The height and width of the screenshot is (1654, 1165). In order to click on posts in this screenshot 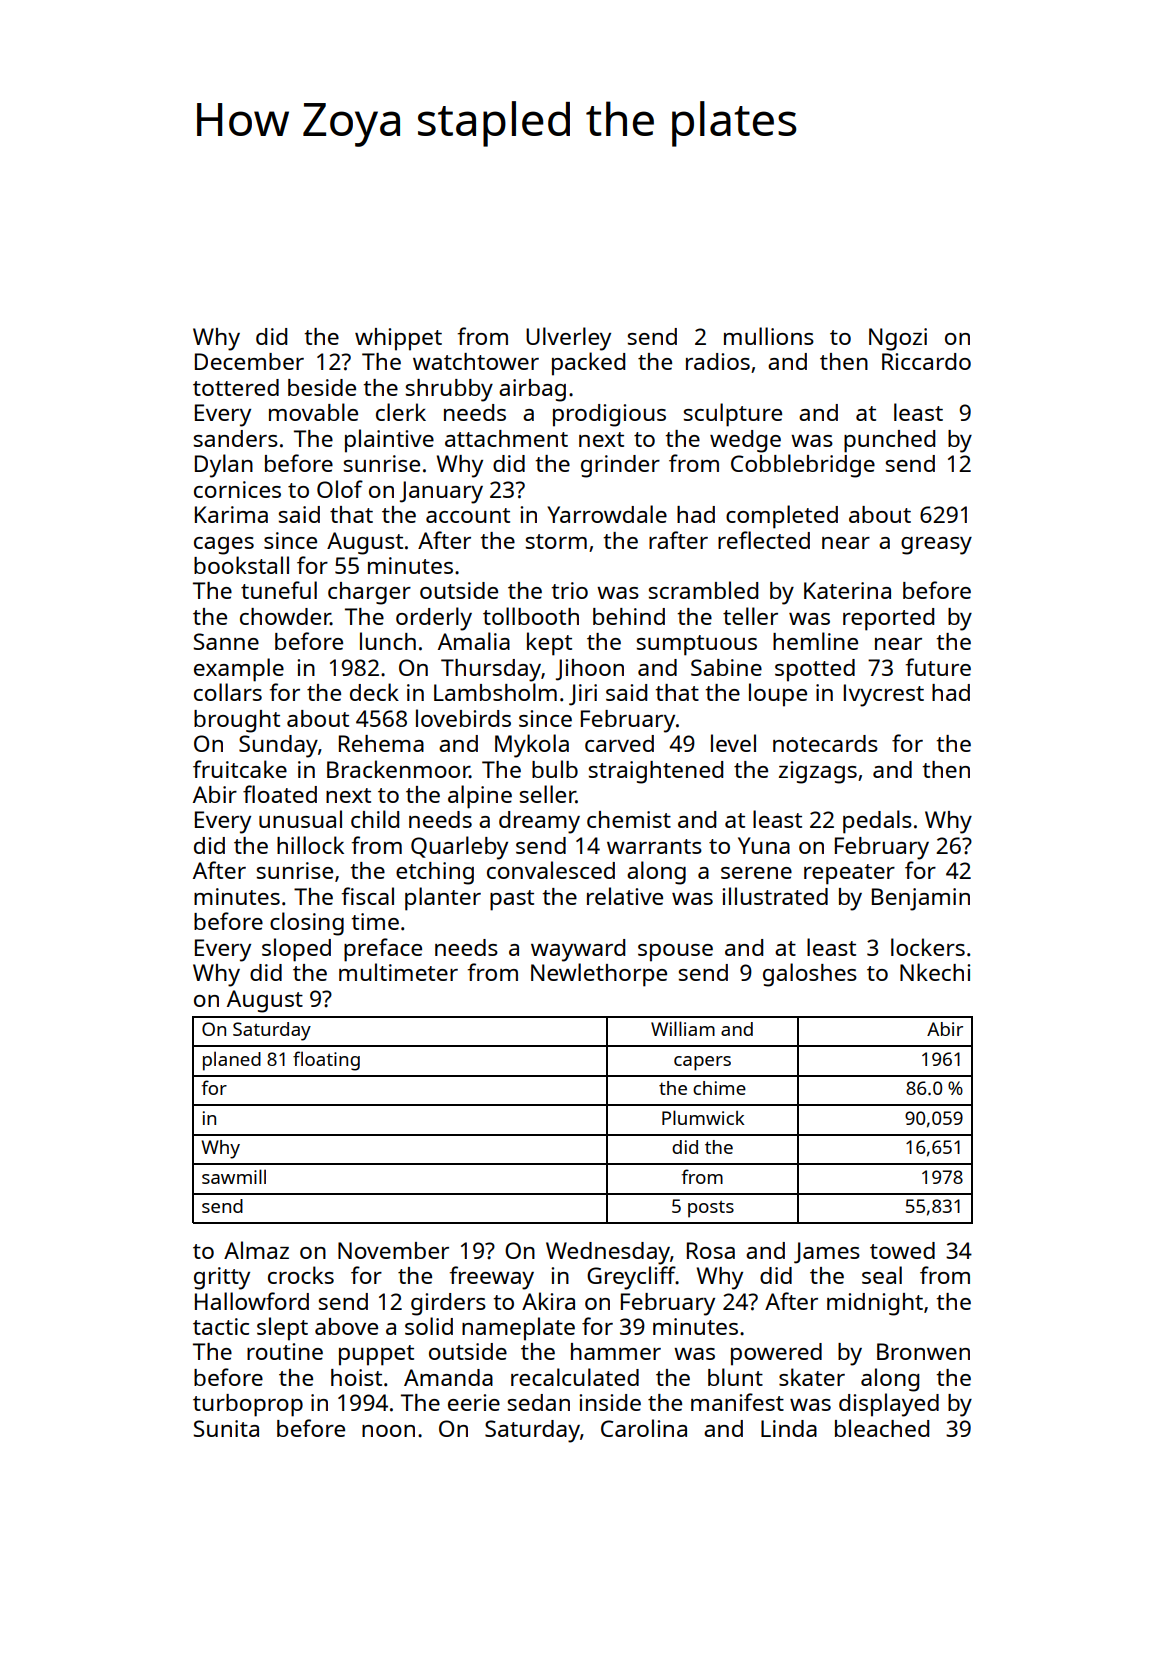, I will do `click(711, 1209)`.
